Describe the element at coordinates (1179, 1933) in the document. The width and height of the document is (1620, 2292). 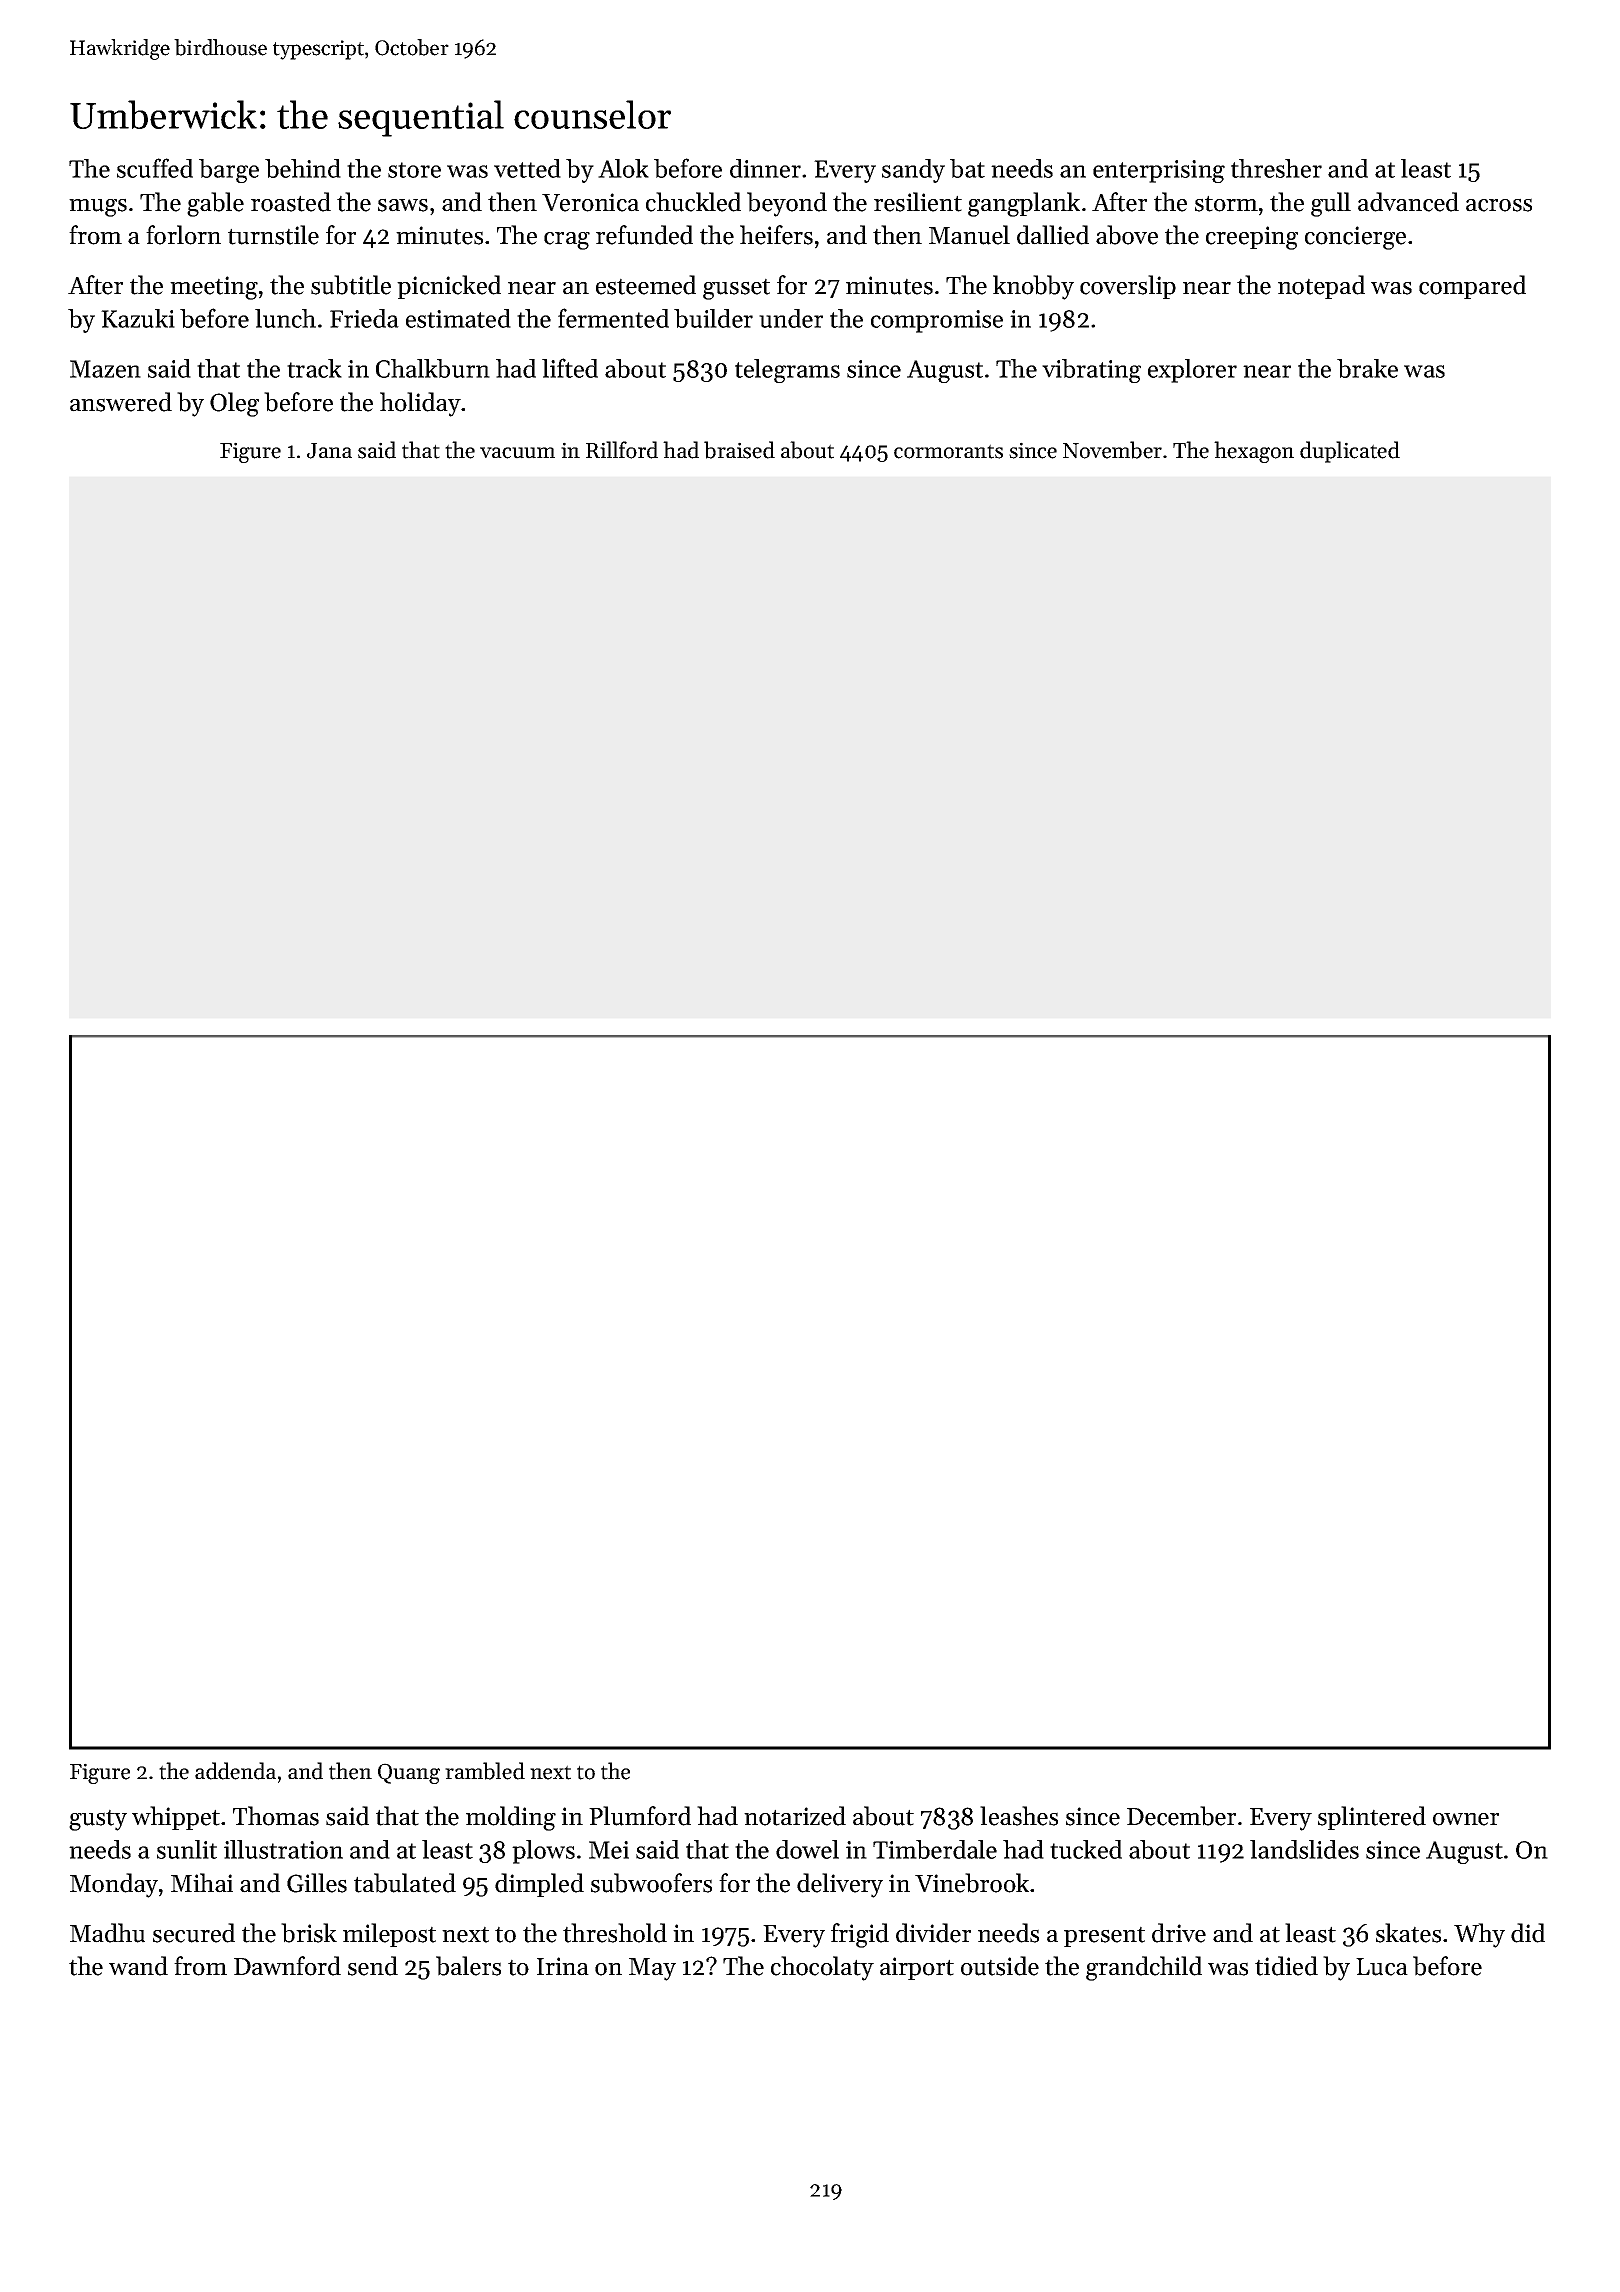
I see `drive` at that location.
